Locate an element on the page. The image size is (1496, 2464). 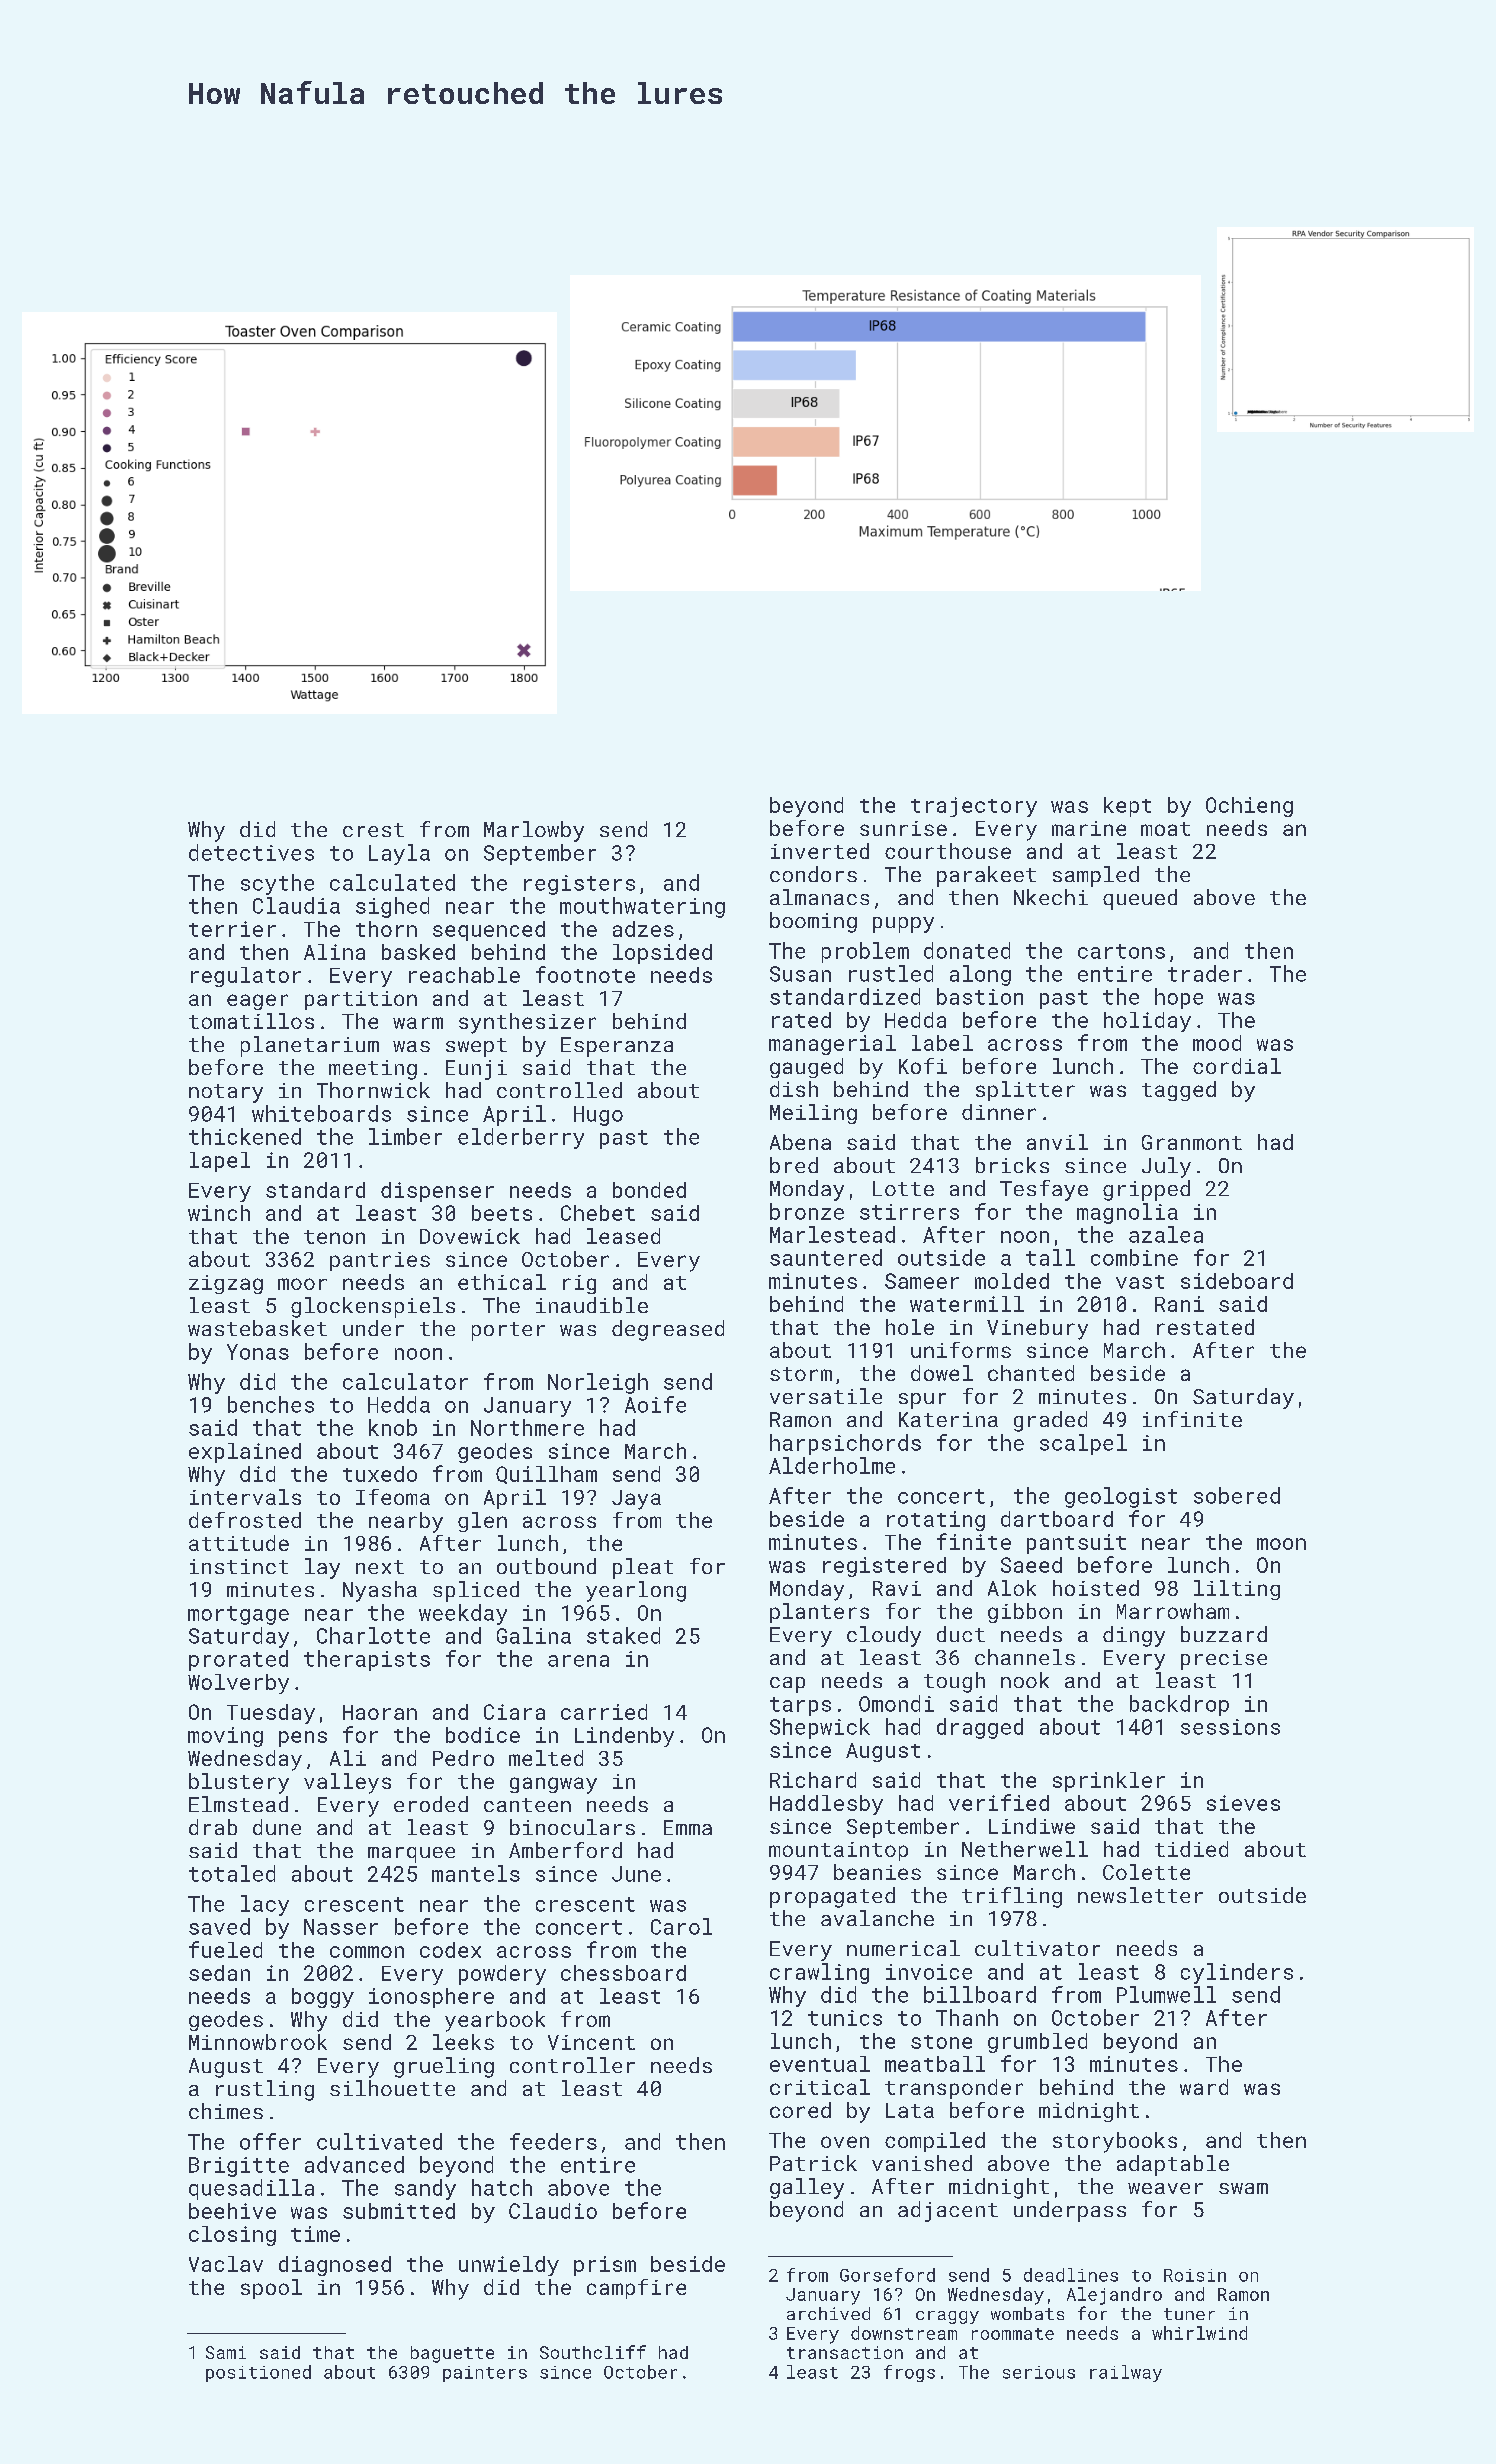
Wolverby is located at coordinates (238, 1684).
